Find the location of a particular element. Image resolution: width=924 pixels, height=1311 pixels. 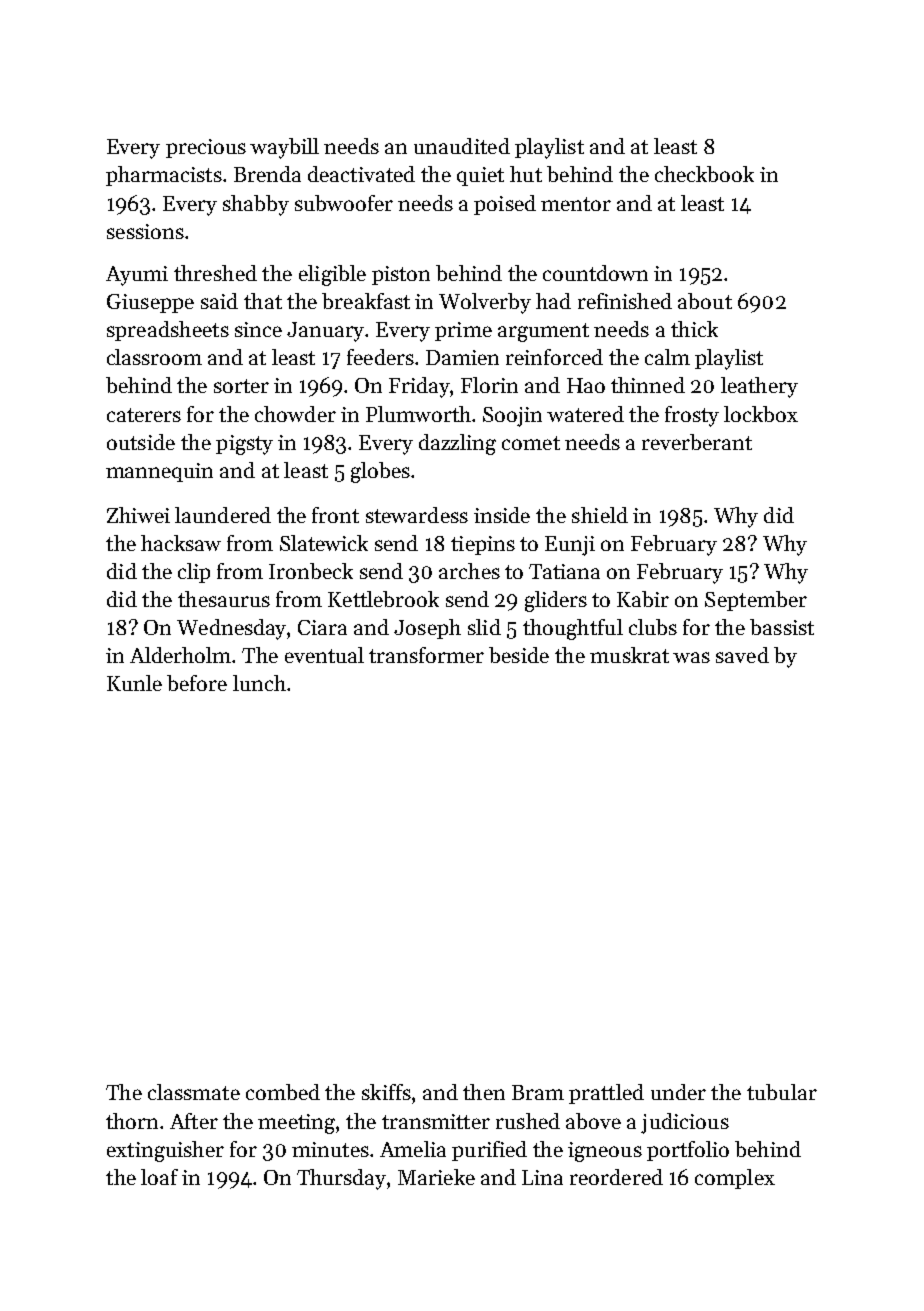

globes is located at coordinates (380, 472).
